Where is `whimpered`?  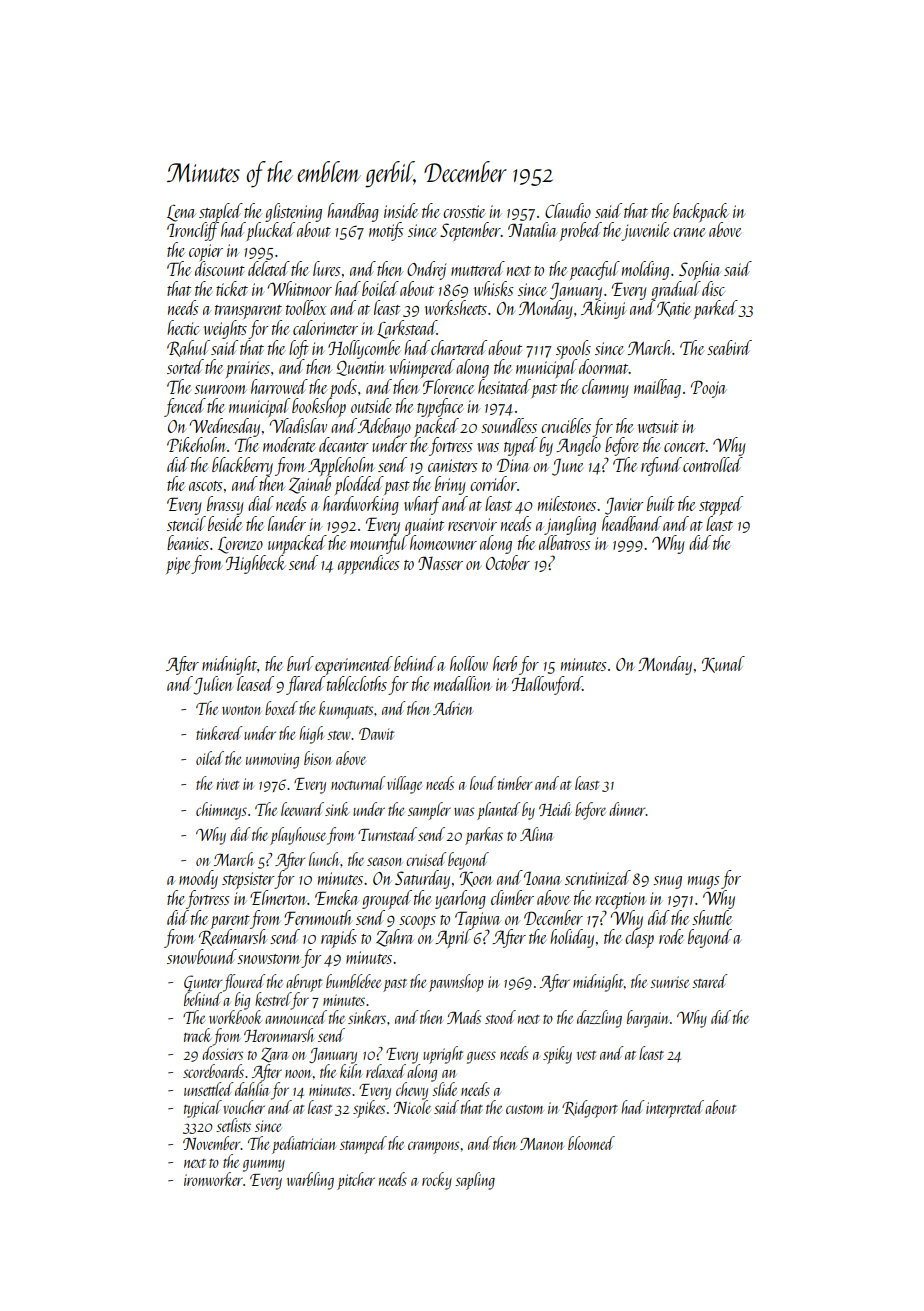
whimpered is located at coordinates (422, 368).
